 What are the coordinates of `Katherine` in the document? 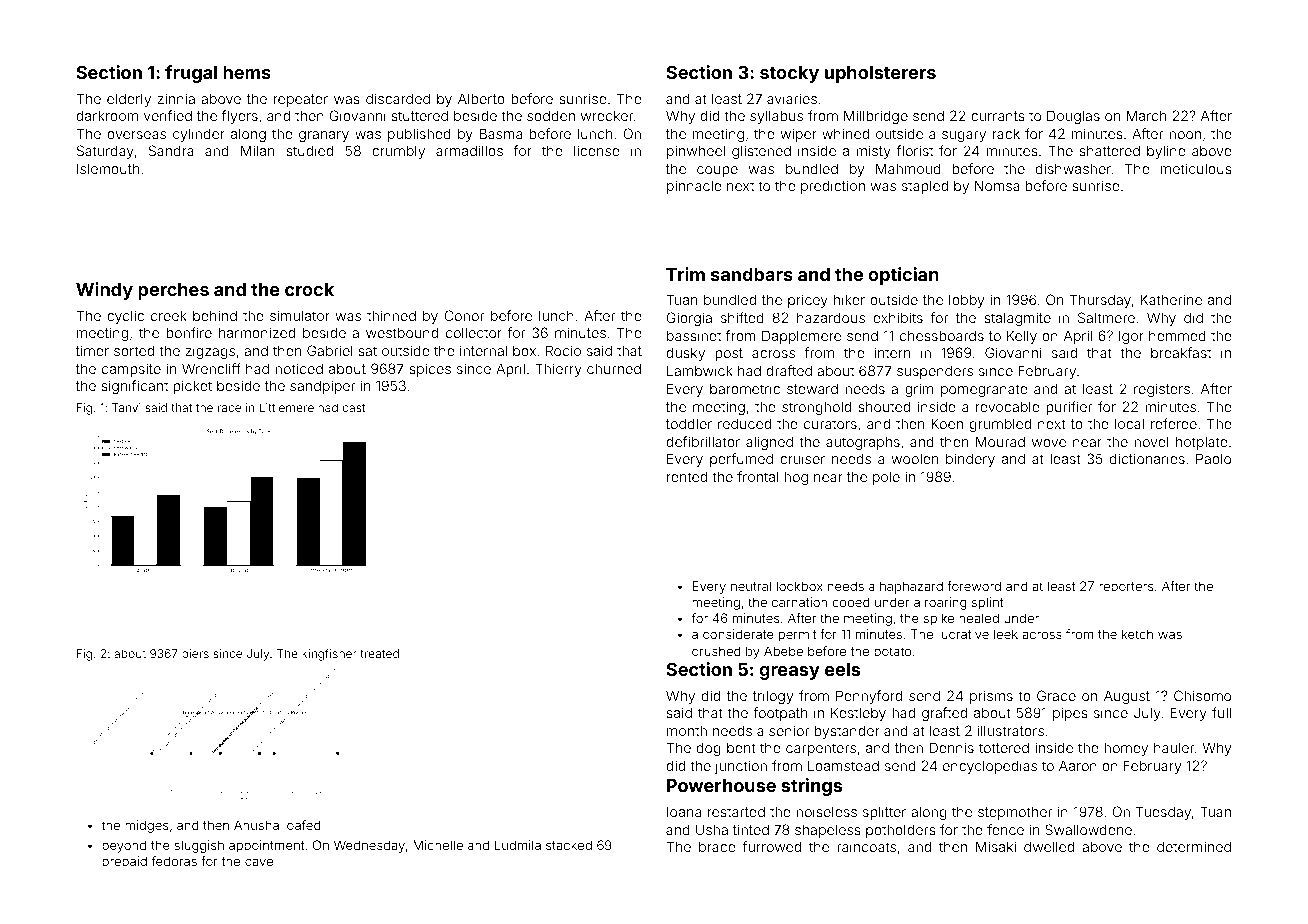 It's located at (1171, 299).
